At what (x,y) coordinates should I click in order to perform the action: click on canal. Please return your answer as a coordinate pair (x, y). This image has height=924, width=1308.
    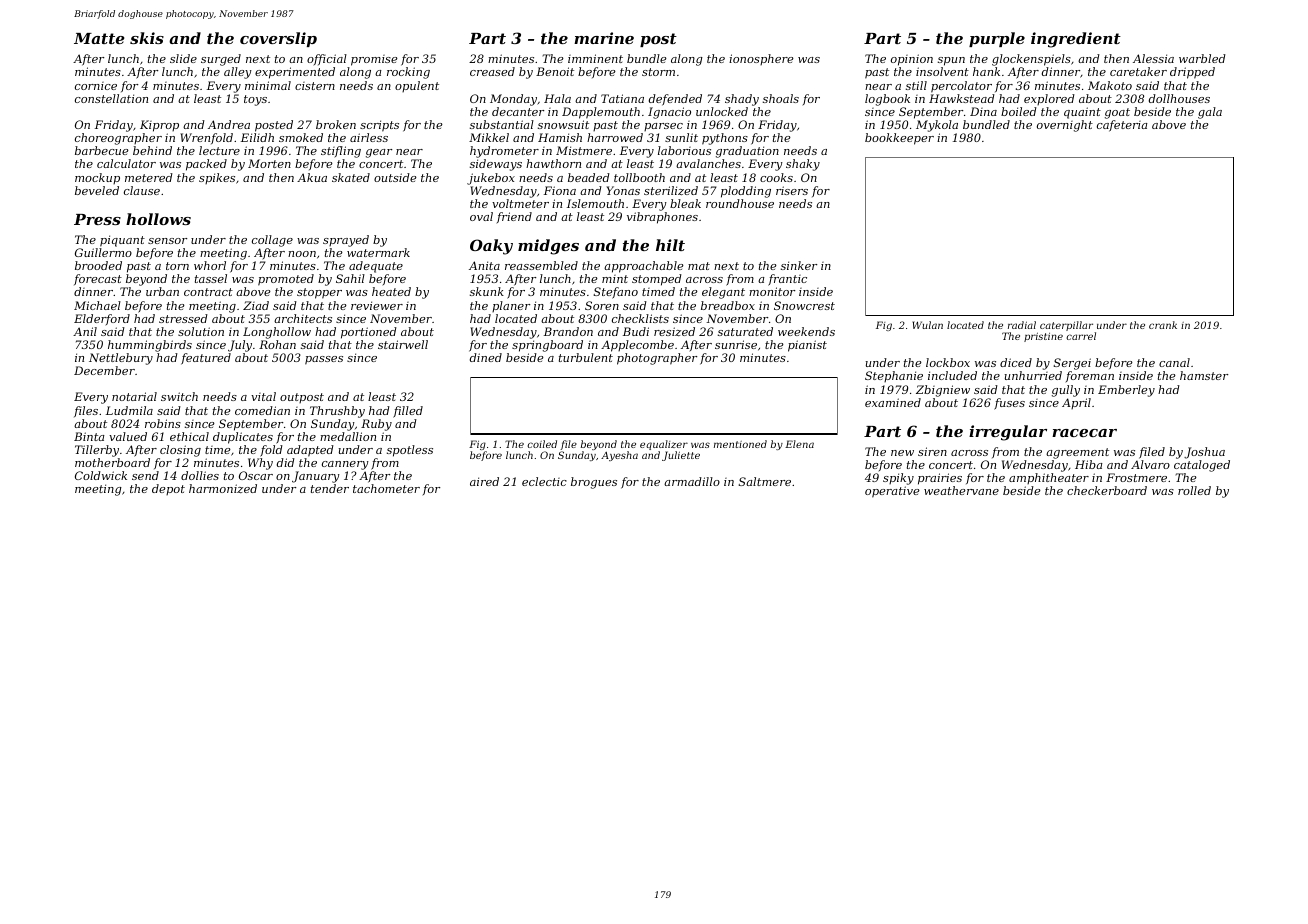
    Looking at the image, I should click on (1174, 362).
